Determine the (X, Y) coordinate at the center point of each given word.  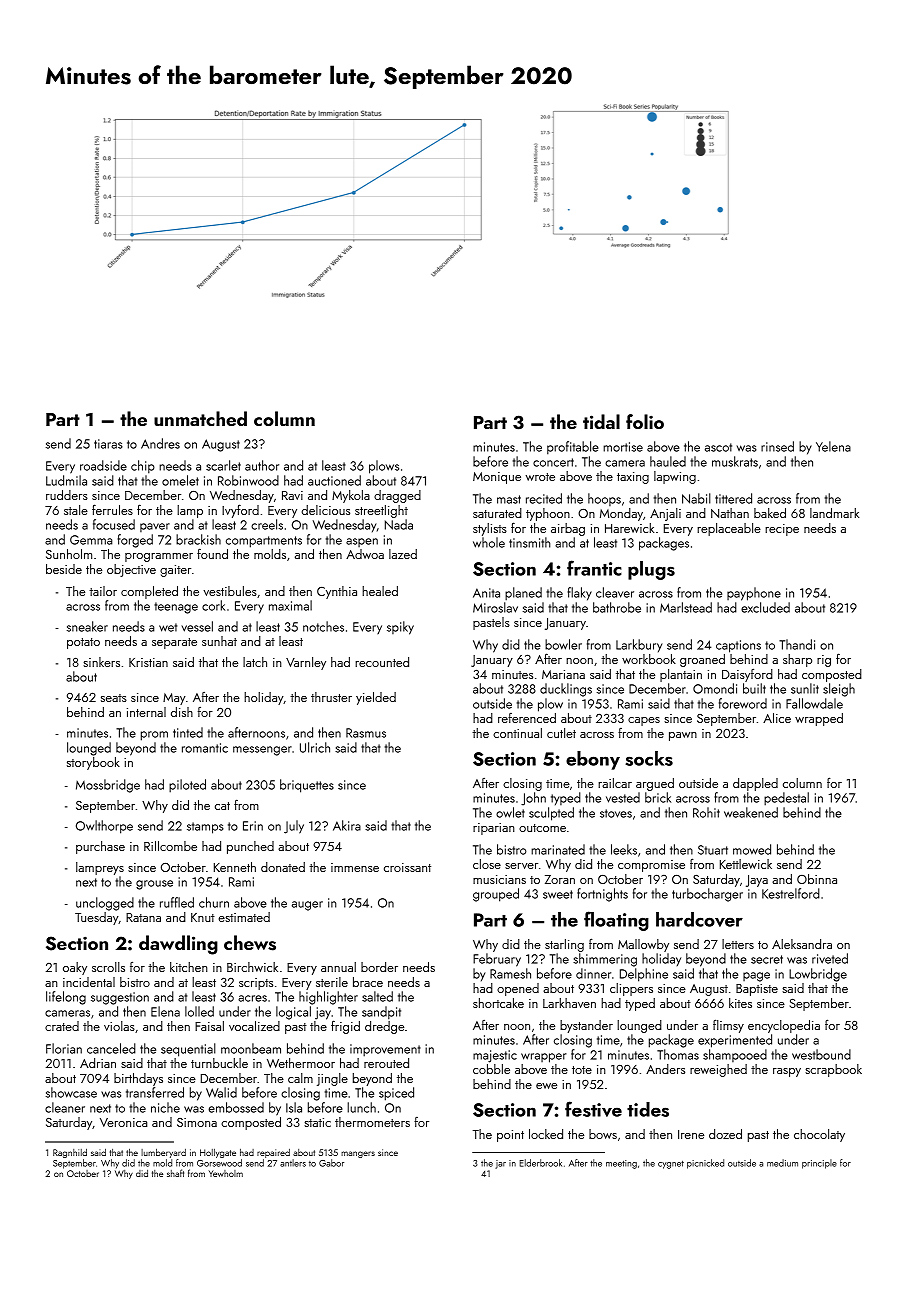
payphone (754, 594)
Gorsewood (219, 1163)
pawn (683, 736)
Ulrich (315, 747)
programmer (159, 557)
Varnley (306, 663)
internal (146, 712)
